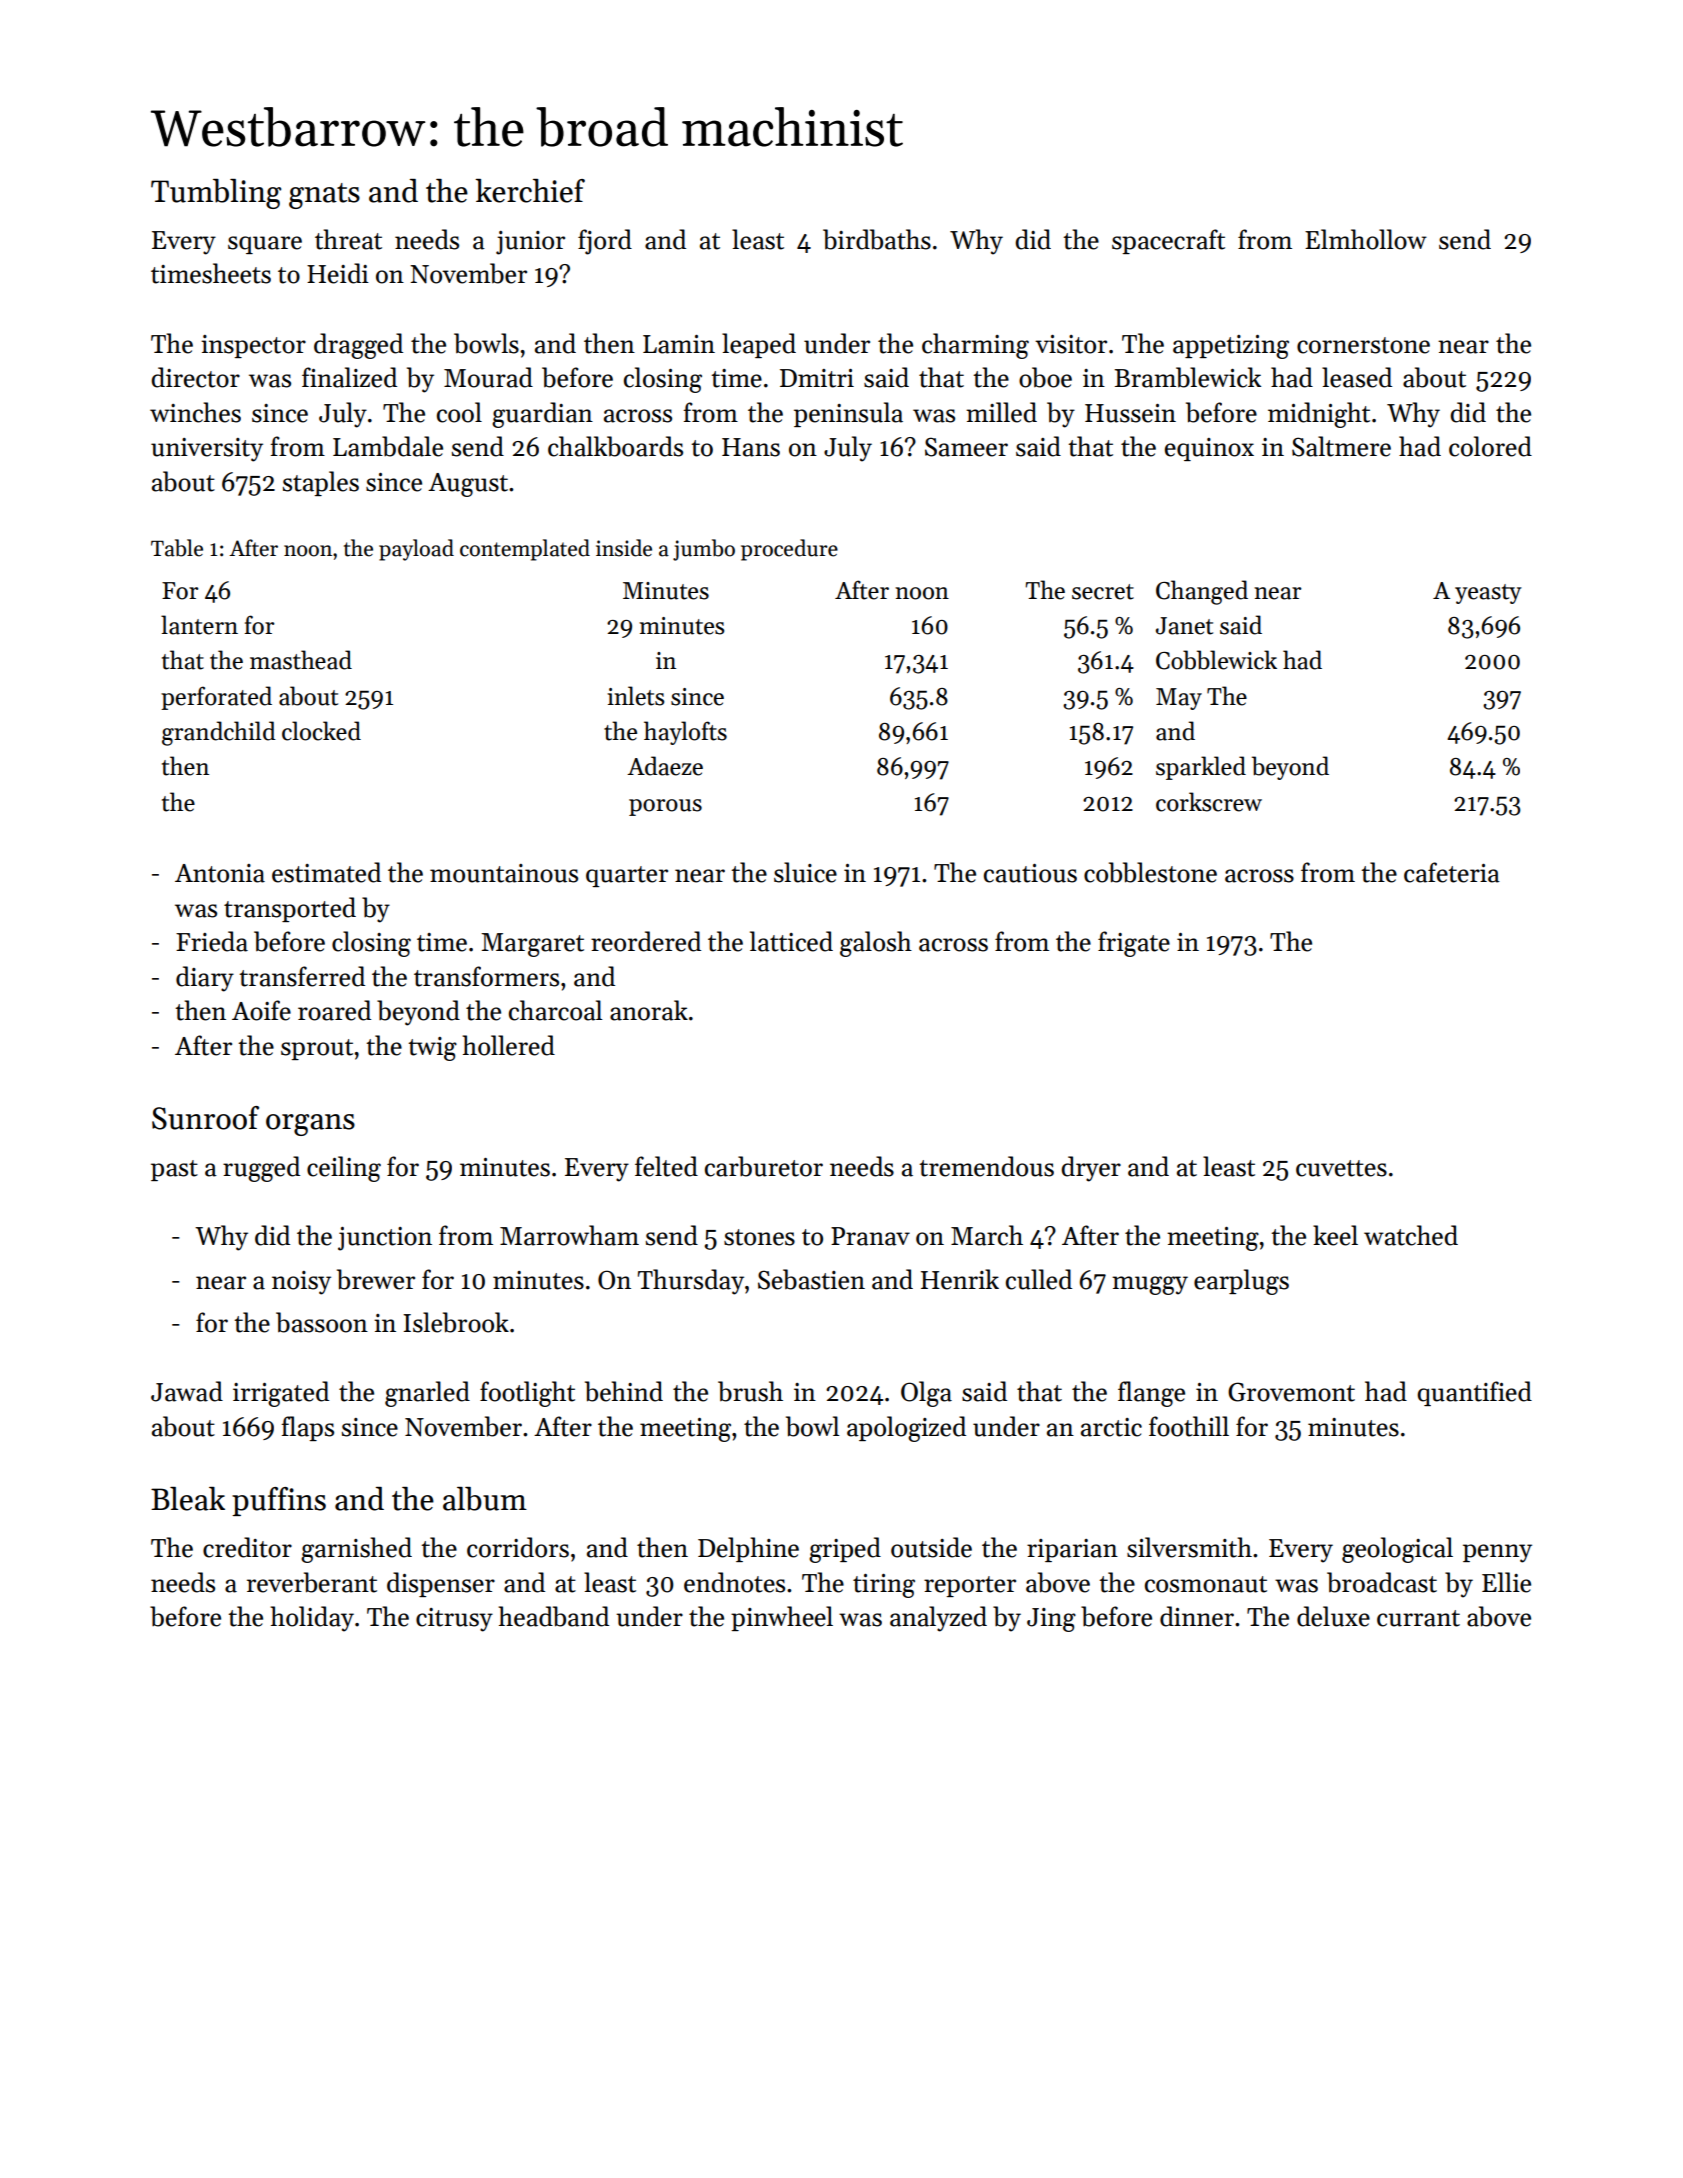 The height and width of the screenshot is (2178, 1683). I want to click on Lamin, so click(679, 344).
